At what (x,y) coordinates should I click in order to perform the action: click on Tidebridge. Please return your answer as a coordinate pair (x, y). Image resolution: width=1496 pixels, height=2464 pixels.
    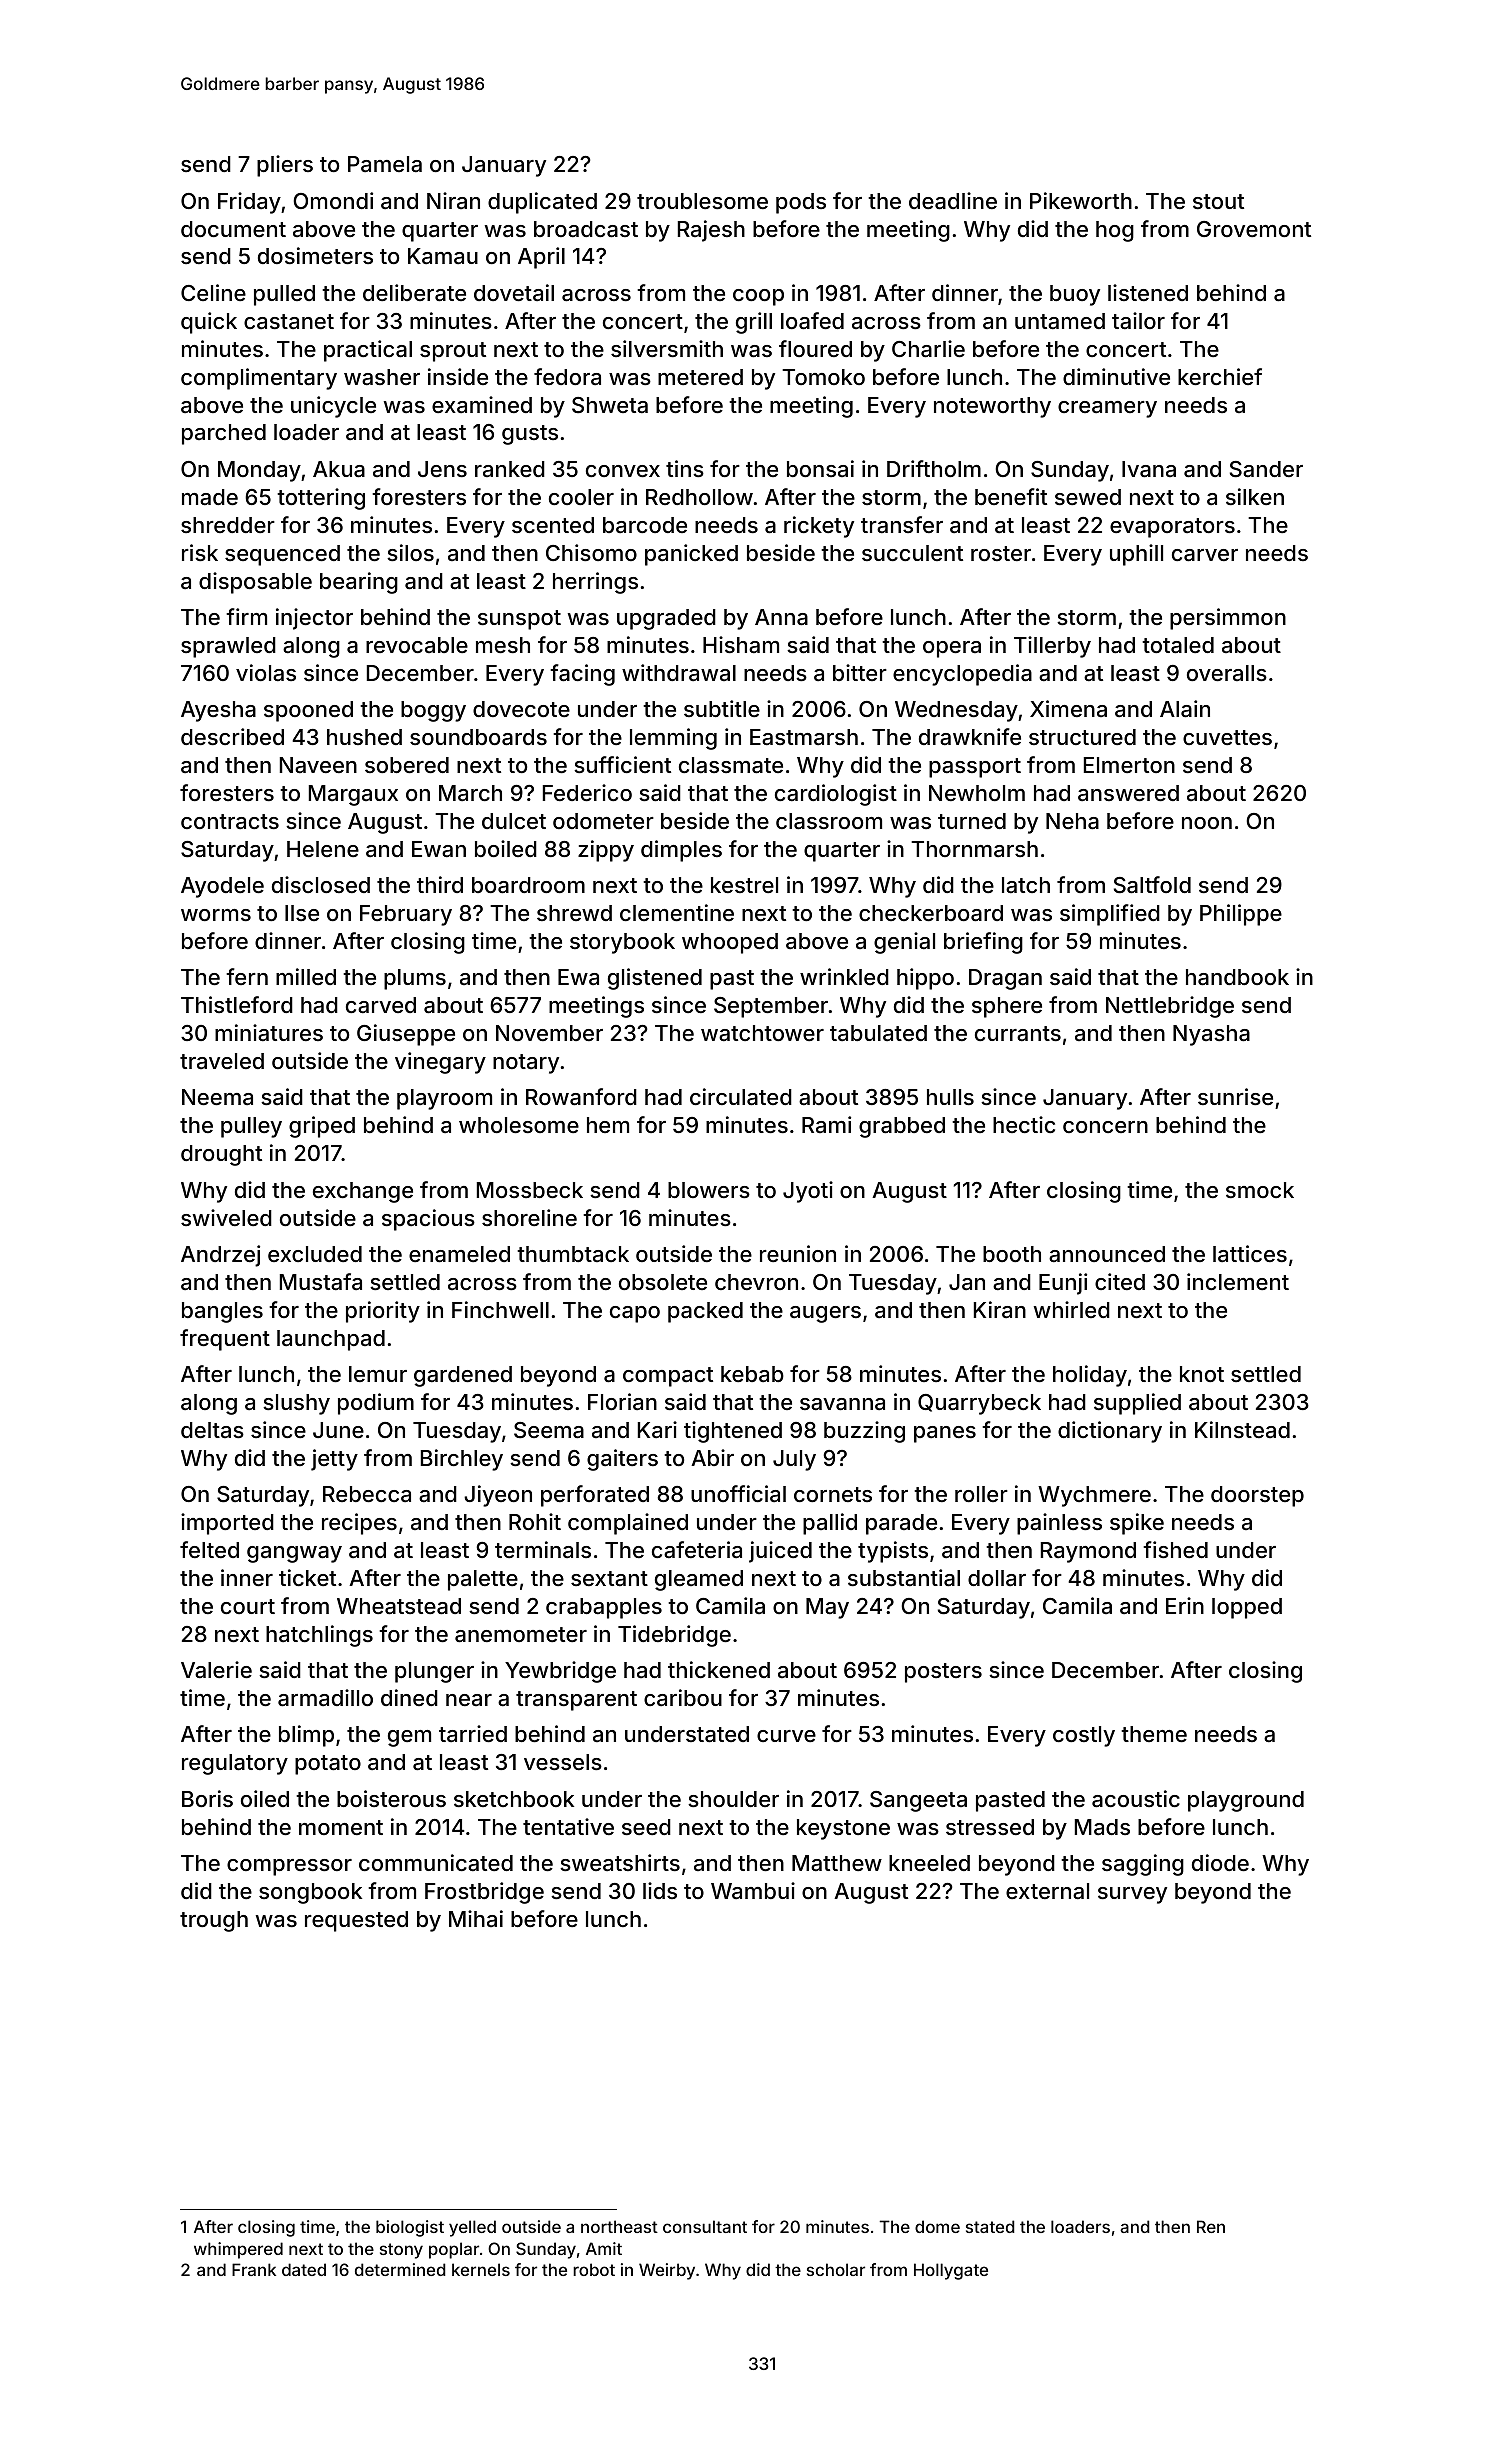
    Looking at the image, I should click on (674, 1636).
